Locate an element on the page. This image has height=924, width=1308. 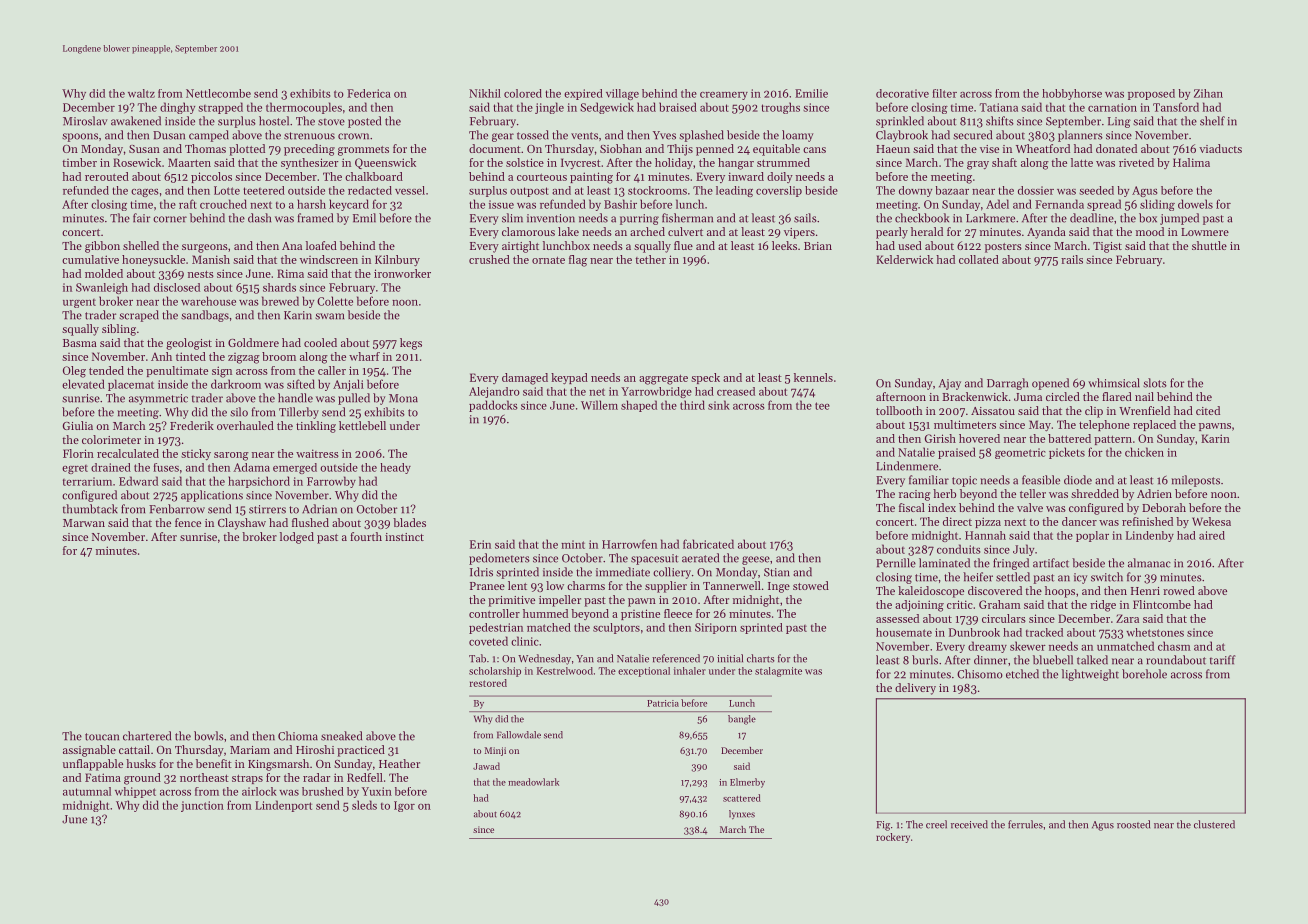
waltz is located at coordinates (141, 93).
